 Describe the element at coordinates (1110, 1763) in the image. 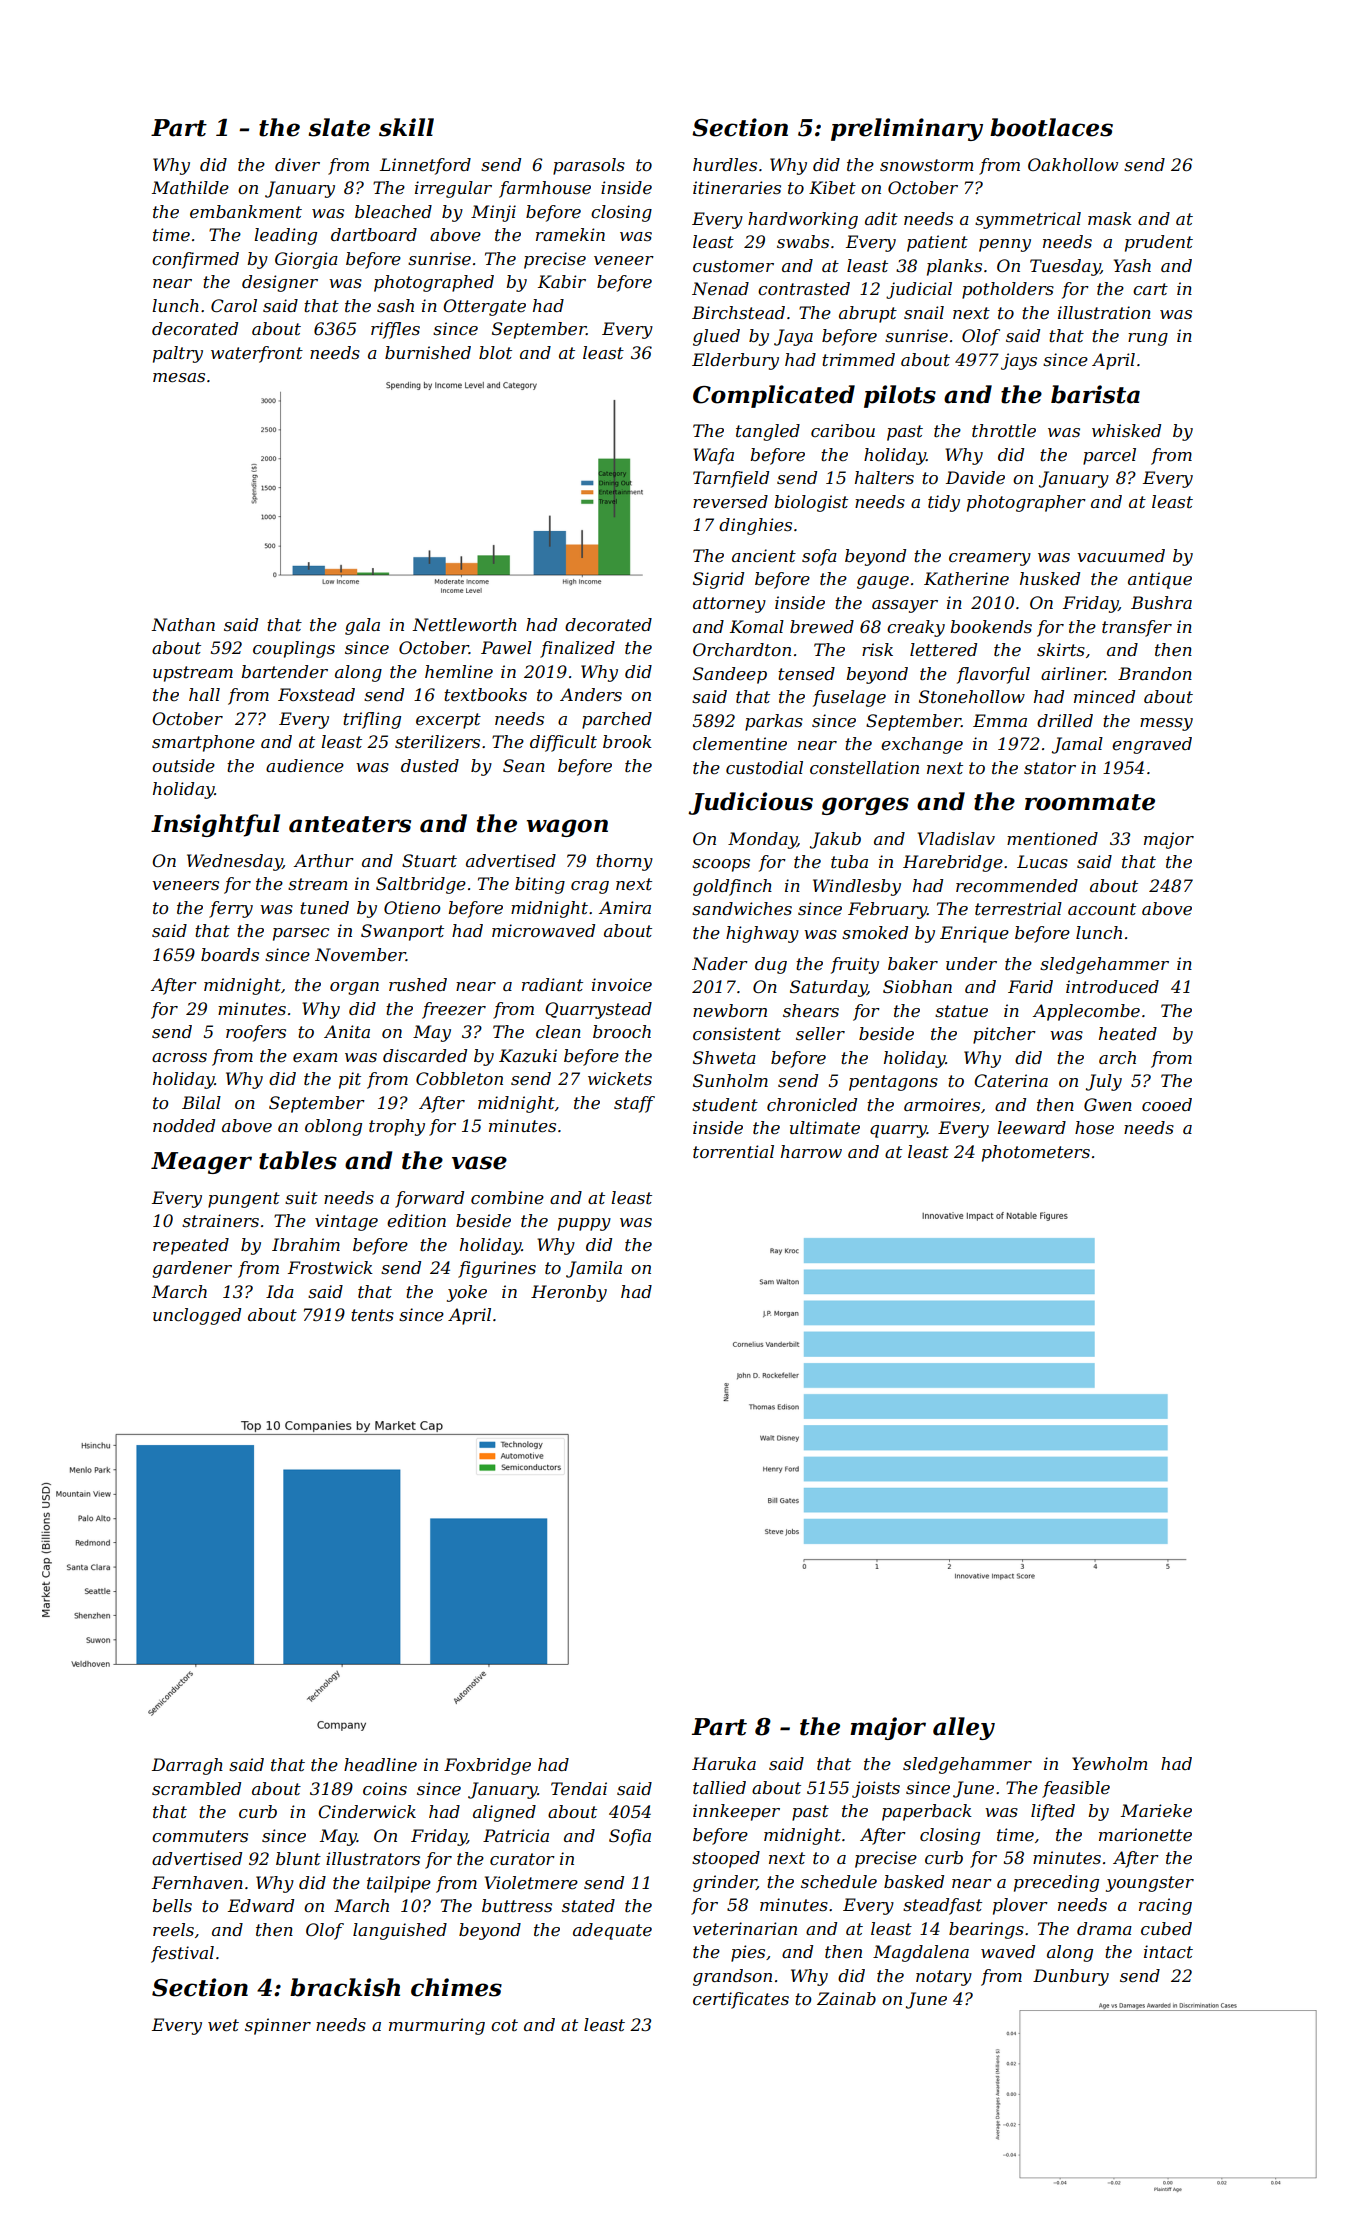

I see `Yewholm` at that location.
